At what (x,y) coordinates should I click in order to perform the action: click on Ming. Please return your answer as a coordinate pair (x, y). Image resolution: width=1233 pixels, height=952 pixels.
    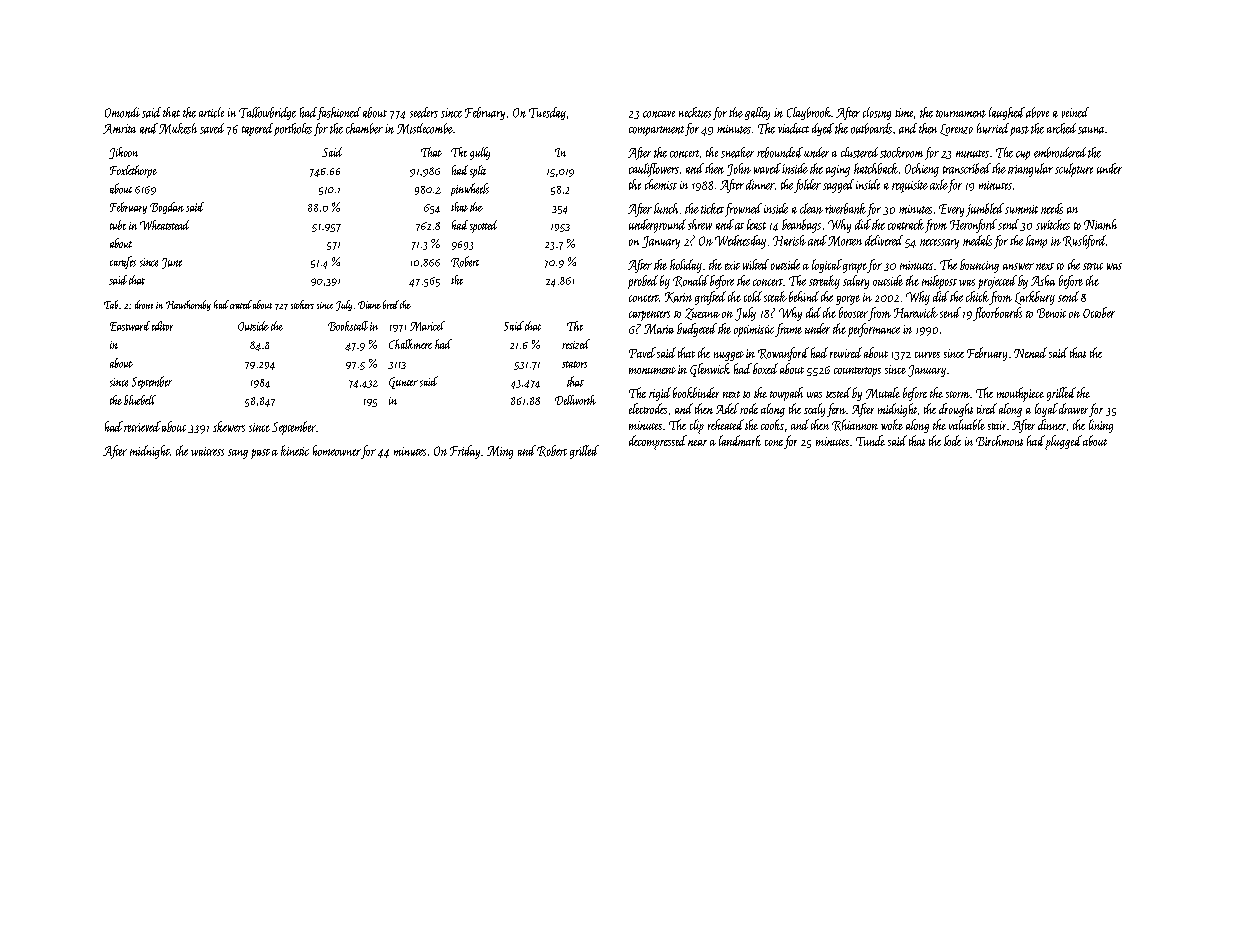
    Looking at the image, I should click on (500, 452).
